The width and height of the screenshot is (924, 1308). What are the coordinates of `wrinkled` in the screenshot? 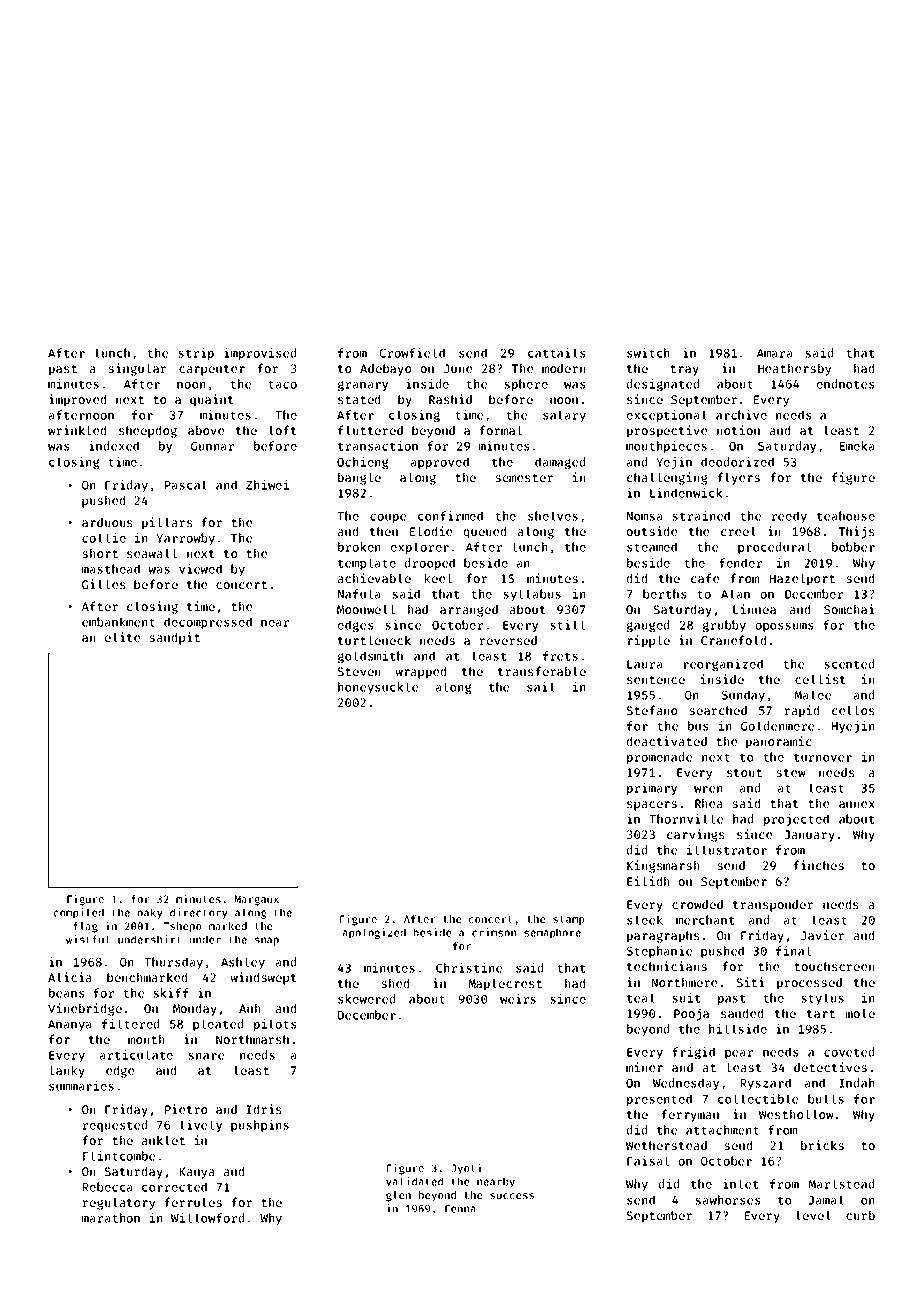 It's located at (77, 430).
